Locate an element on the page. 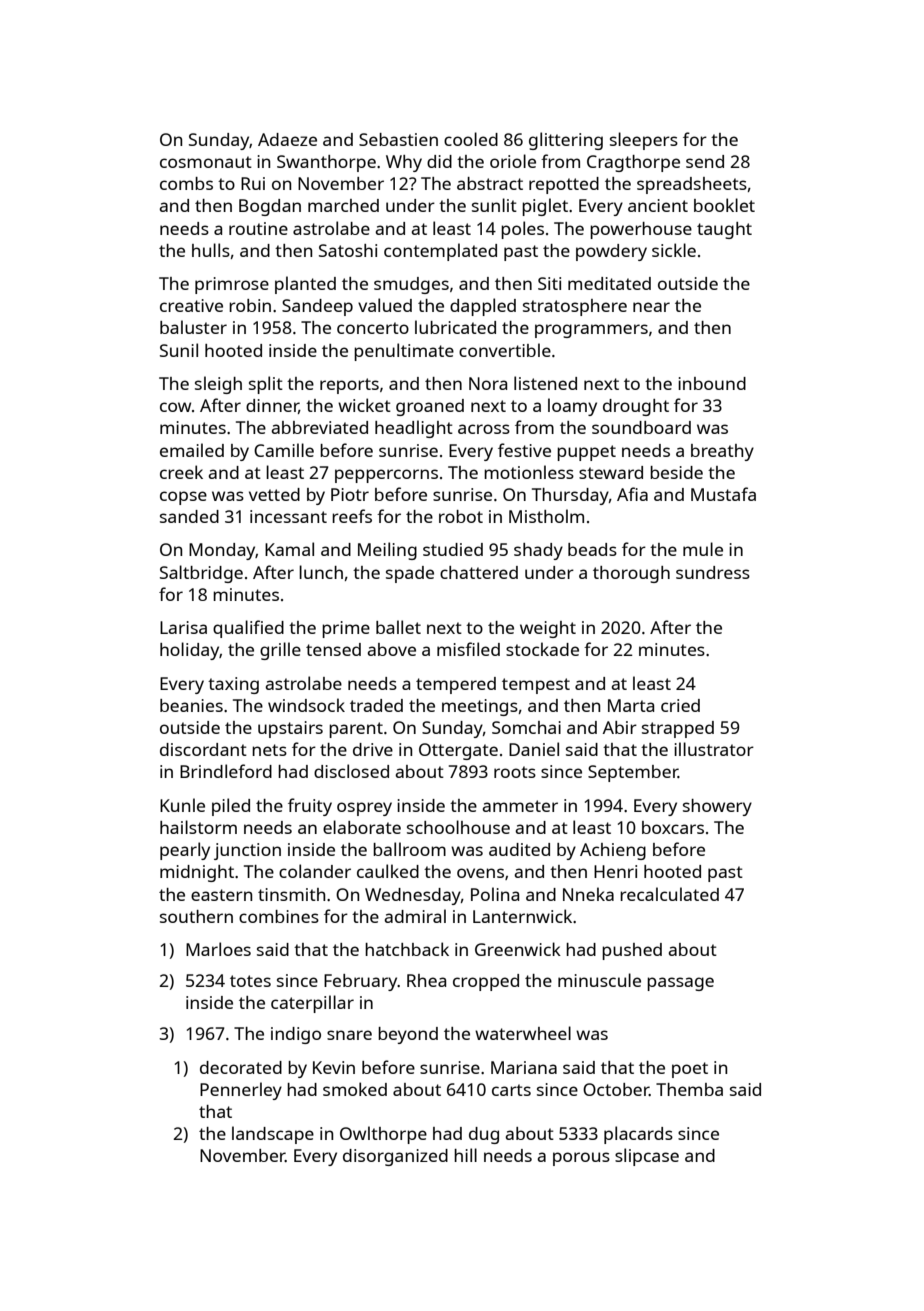  misfiled is located at coordinates (468, 649).
